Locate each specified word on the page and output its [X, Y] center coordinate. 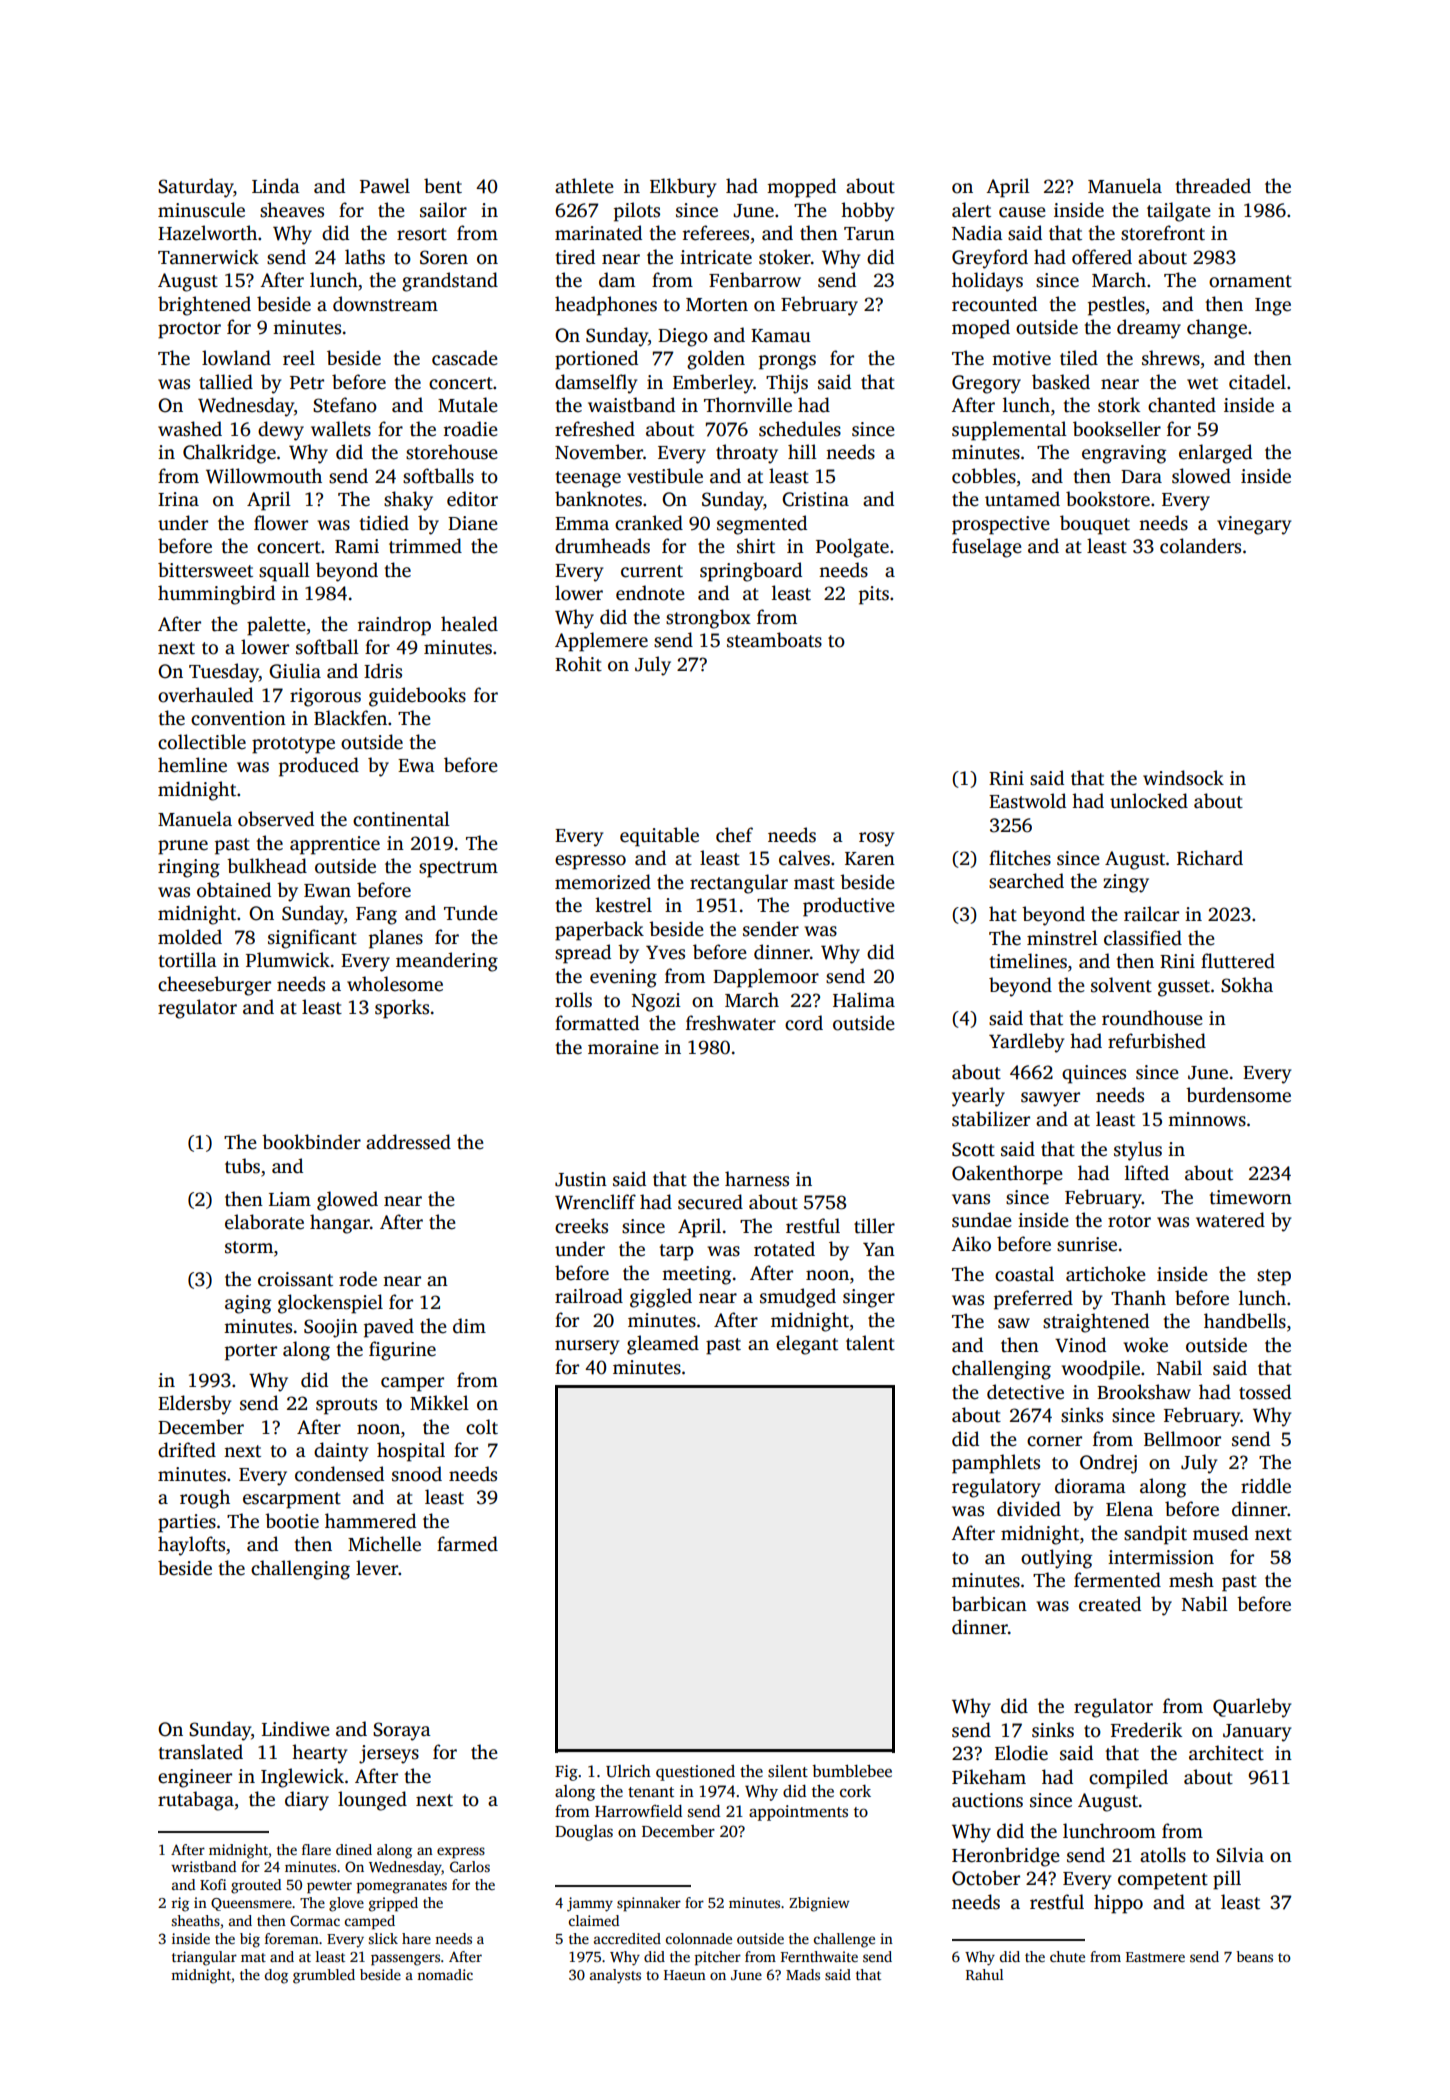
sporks [402, 1009]
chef [734, 835]
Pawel [385, 186]
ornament [1250, 281]
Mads [803, 1974]
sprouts [346, 1406]
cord [804, 1023]
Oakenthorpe [1007, 1175]
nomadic [445, 1974]
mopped [801, 188]
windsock [1183, 778]
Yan [879, 1249]
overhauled [205, 695]
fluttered [1238, 961]
